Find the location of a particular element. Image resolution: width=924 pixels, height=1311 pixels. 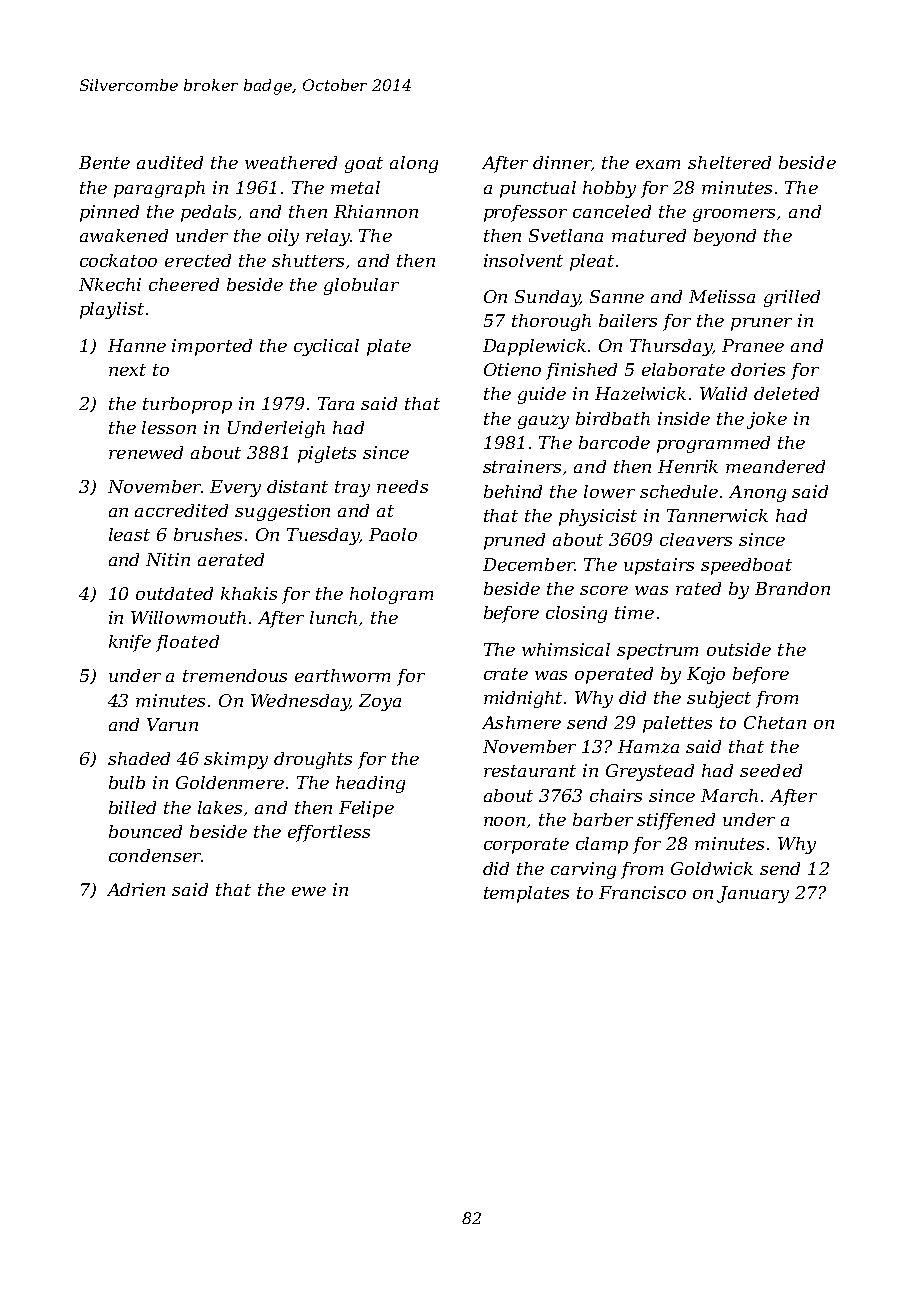

sheltered is located at coordinates (729, 162).
